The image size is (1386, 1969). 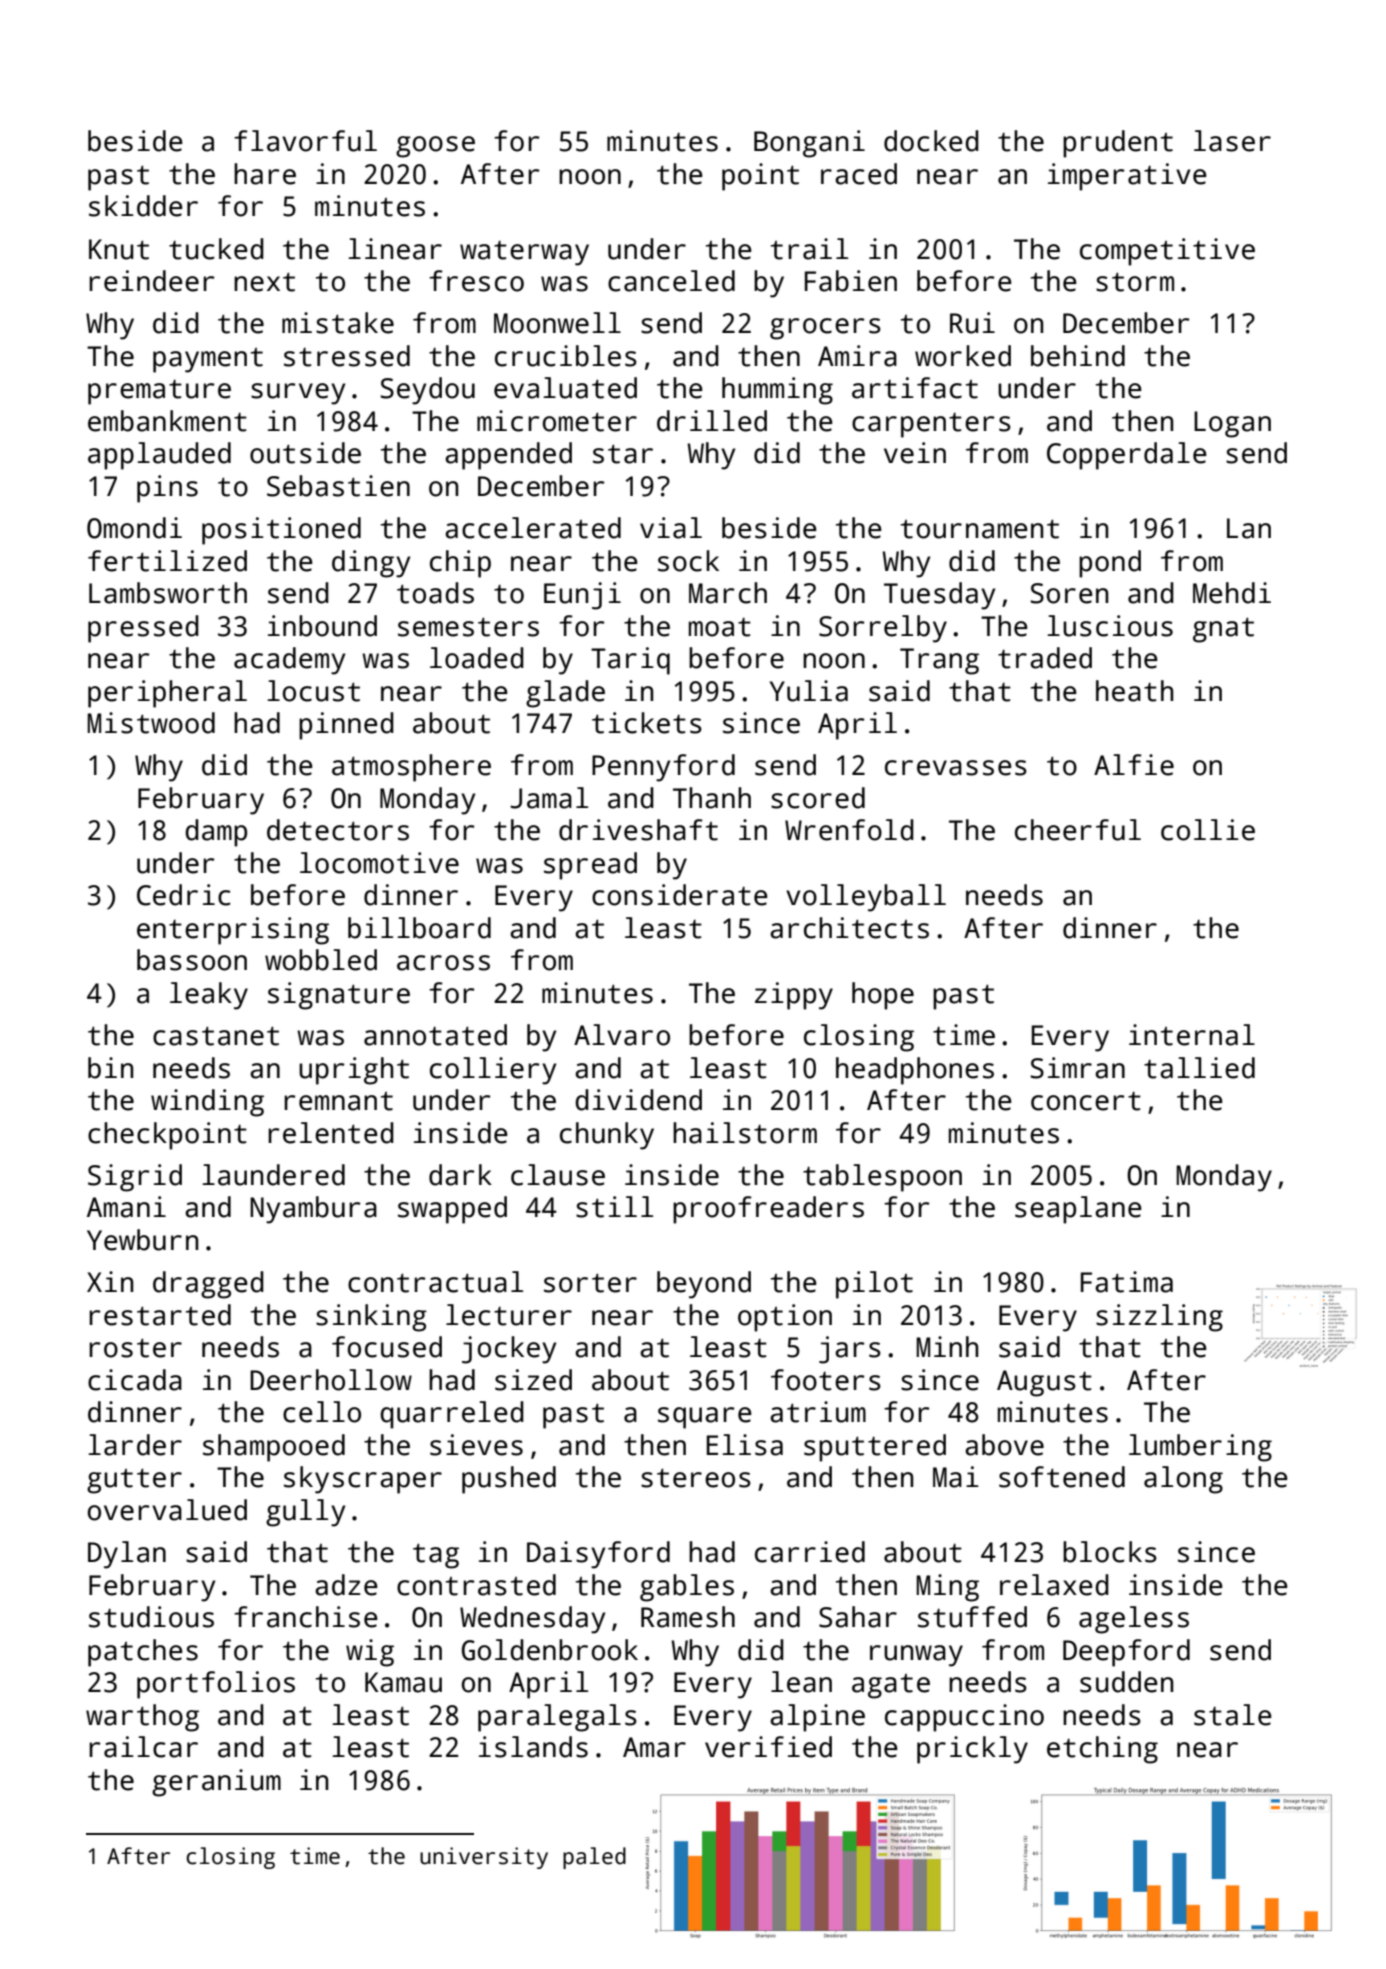 What do you see at coordinates (712, 421) in the image?
I see `drilled` at bounding box center [712, 421].
